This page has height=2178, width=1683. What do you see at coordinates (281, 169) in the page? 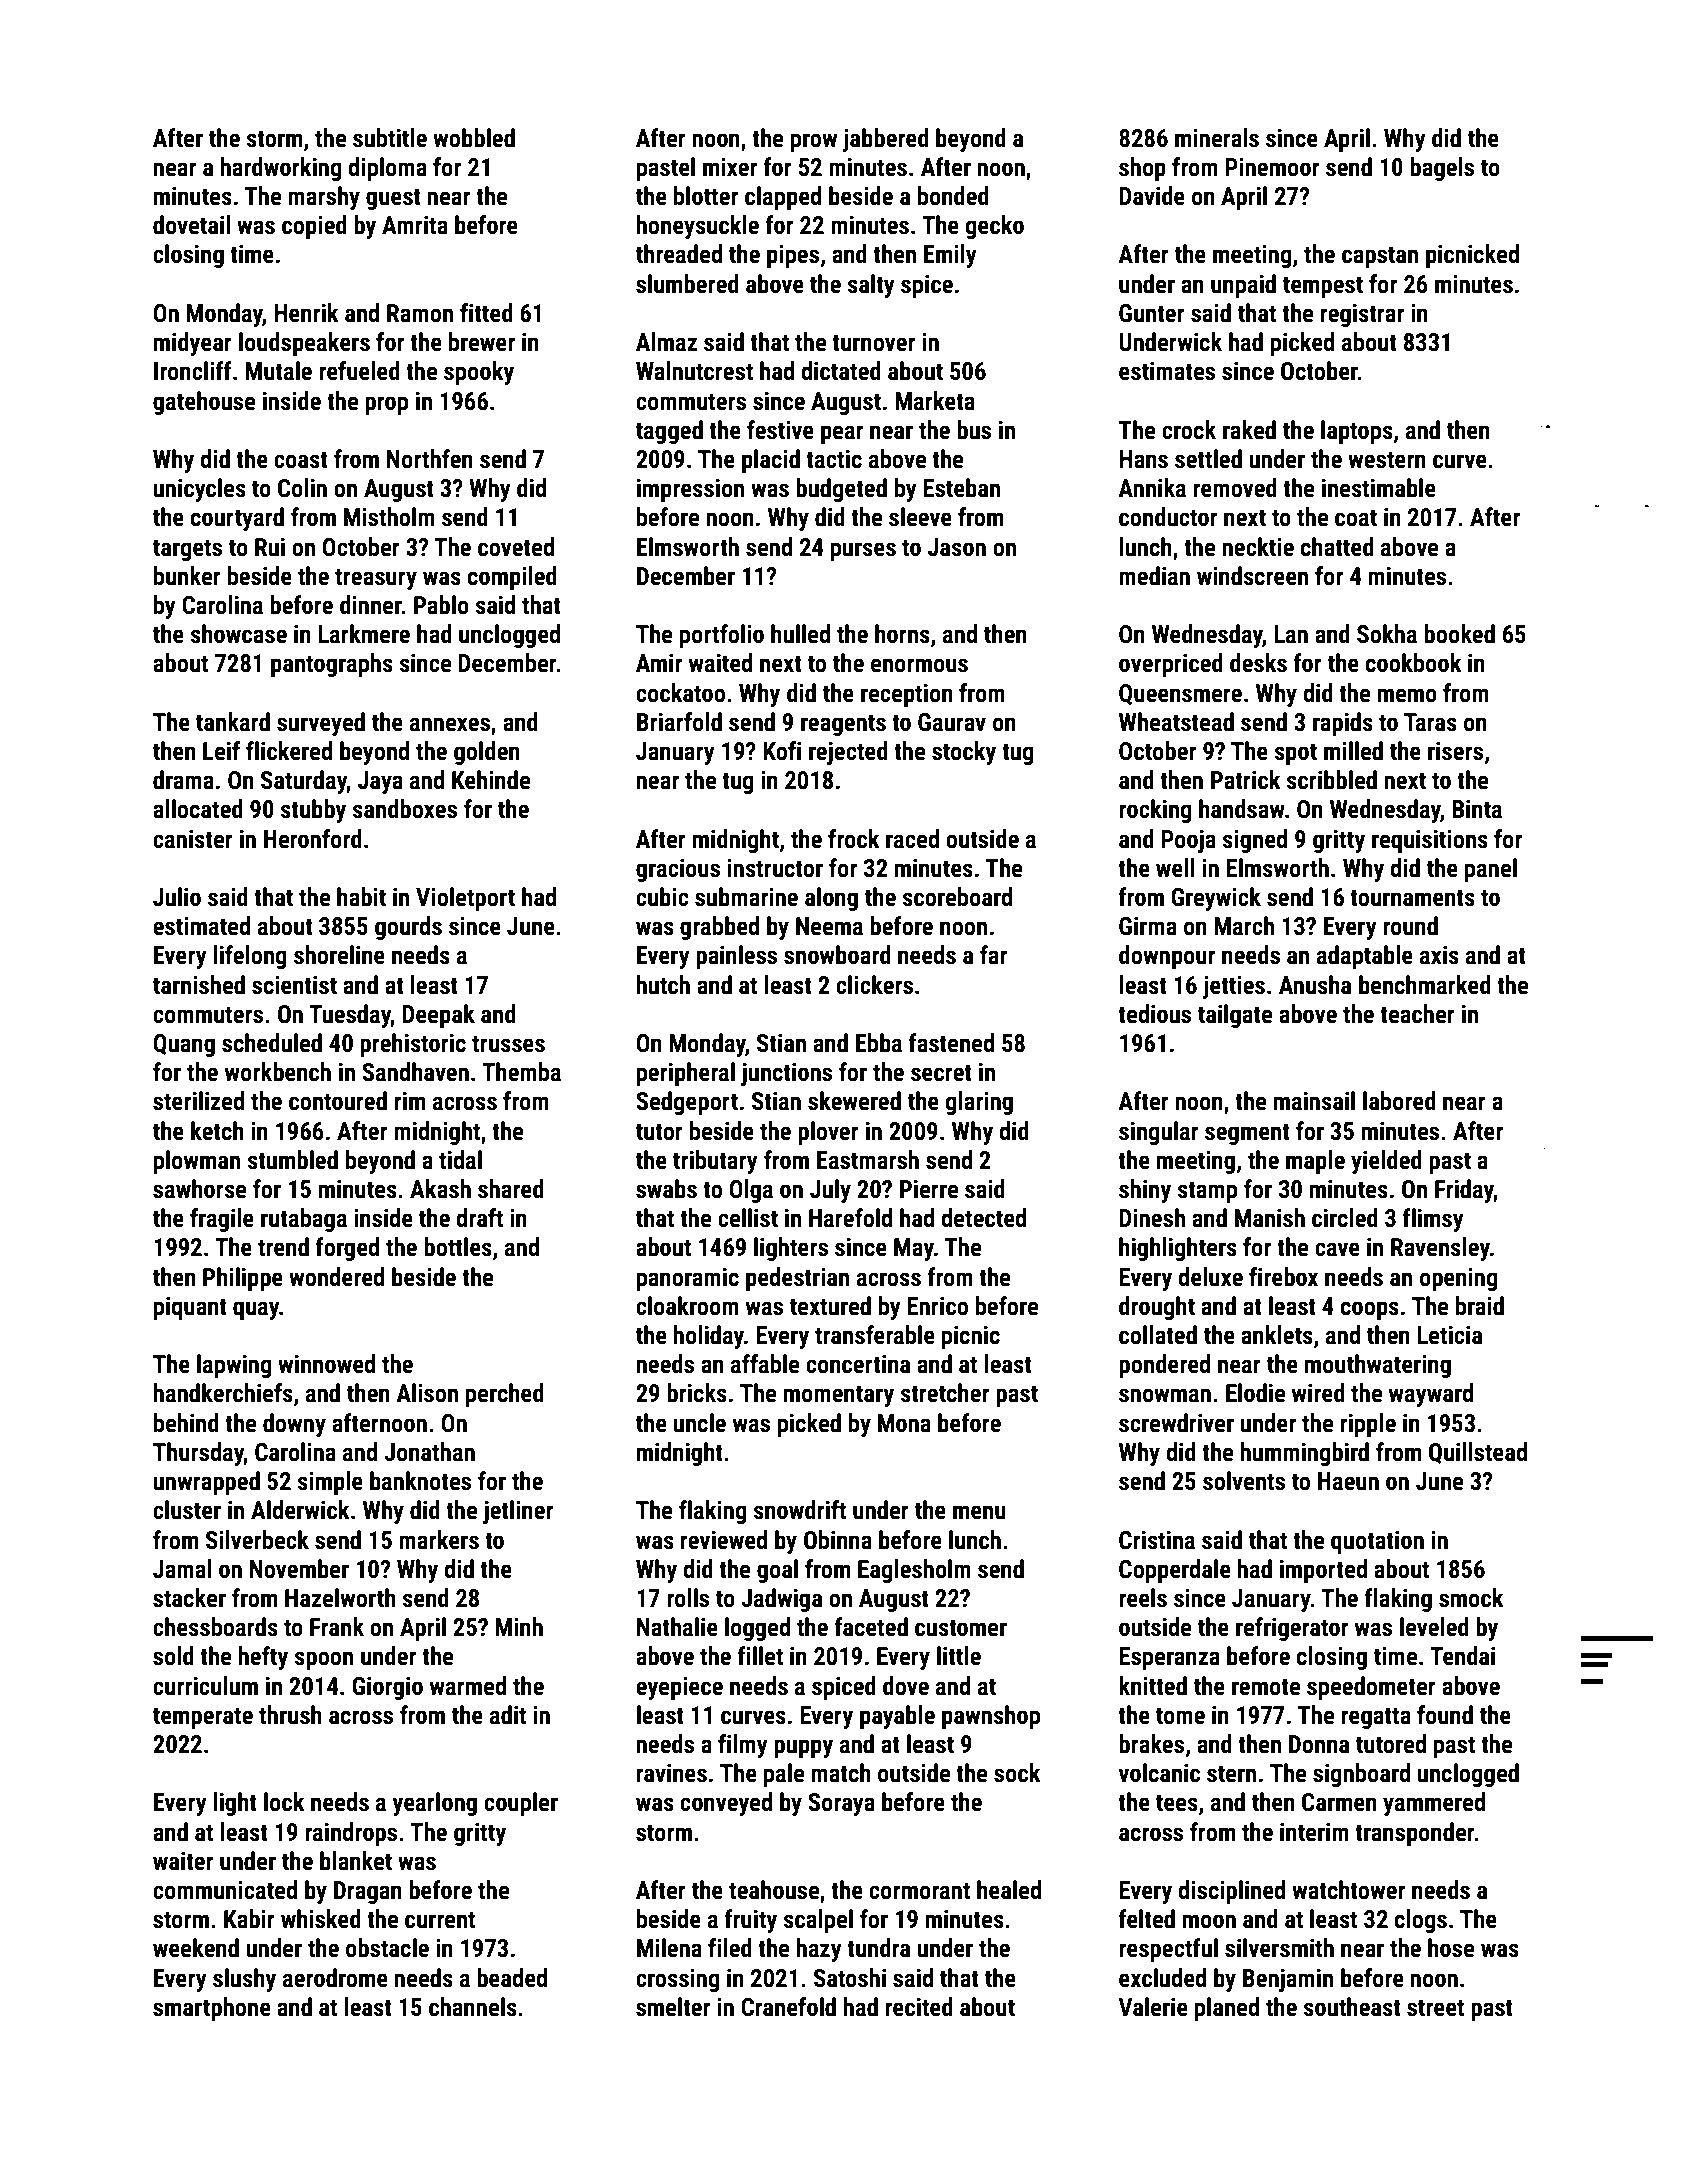
I see `hardworking` at bounding box center [281, 169].
